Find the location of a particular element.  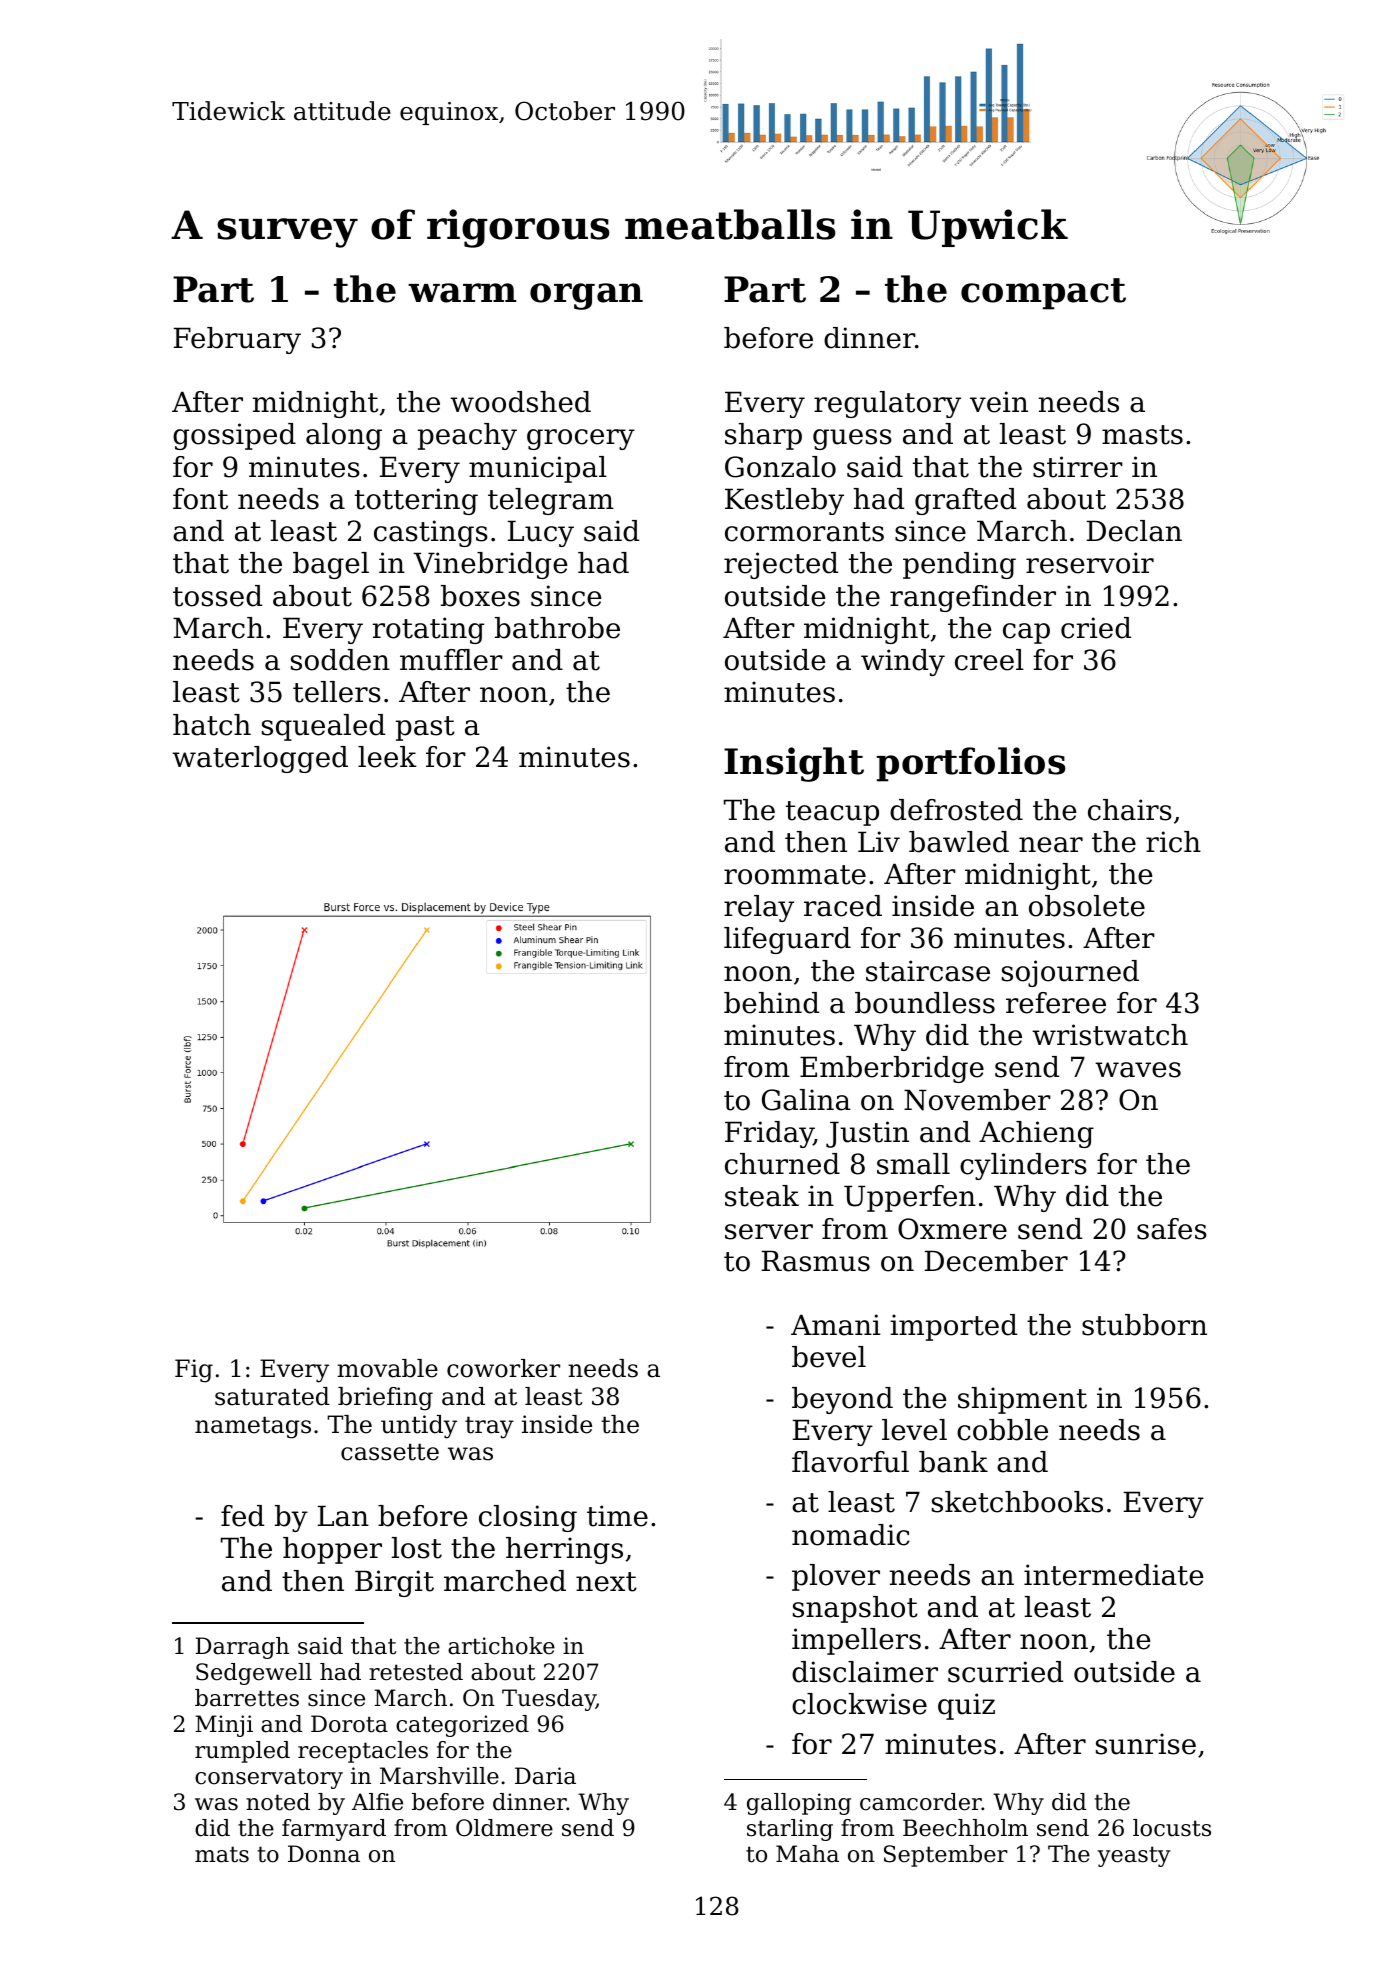

churned is located at coordinates (782, 1164).
